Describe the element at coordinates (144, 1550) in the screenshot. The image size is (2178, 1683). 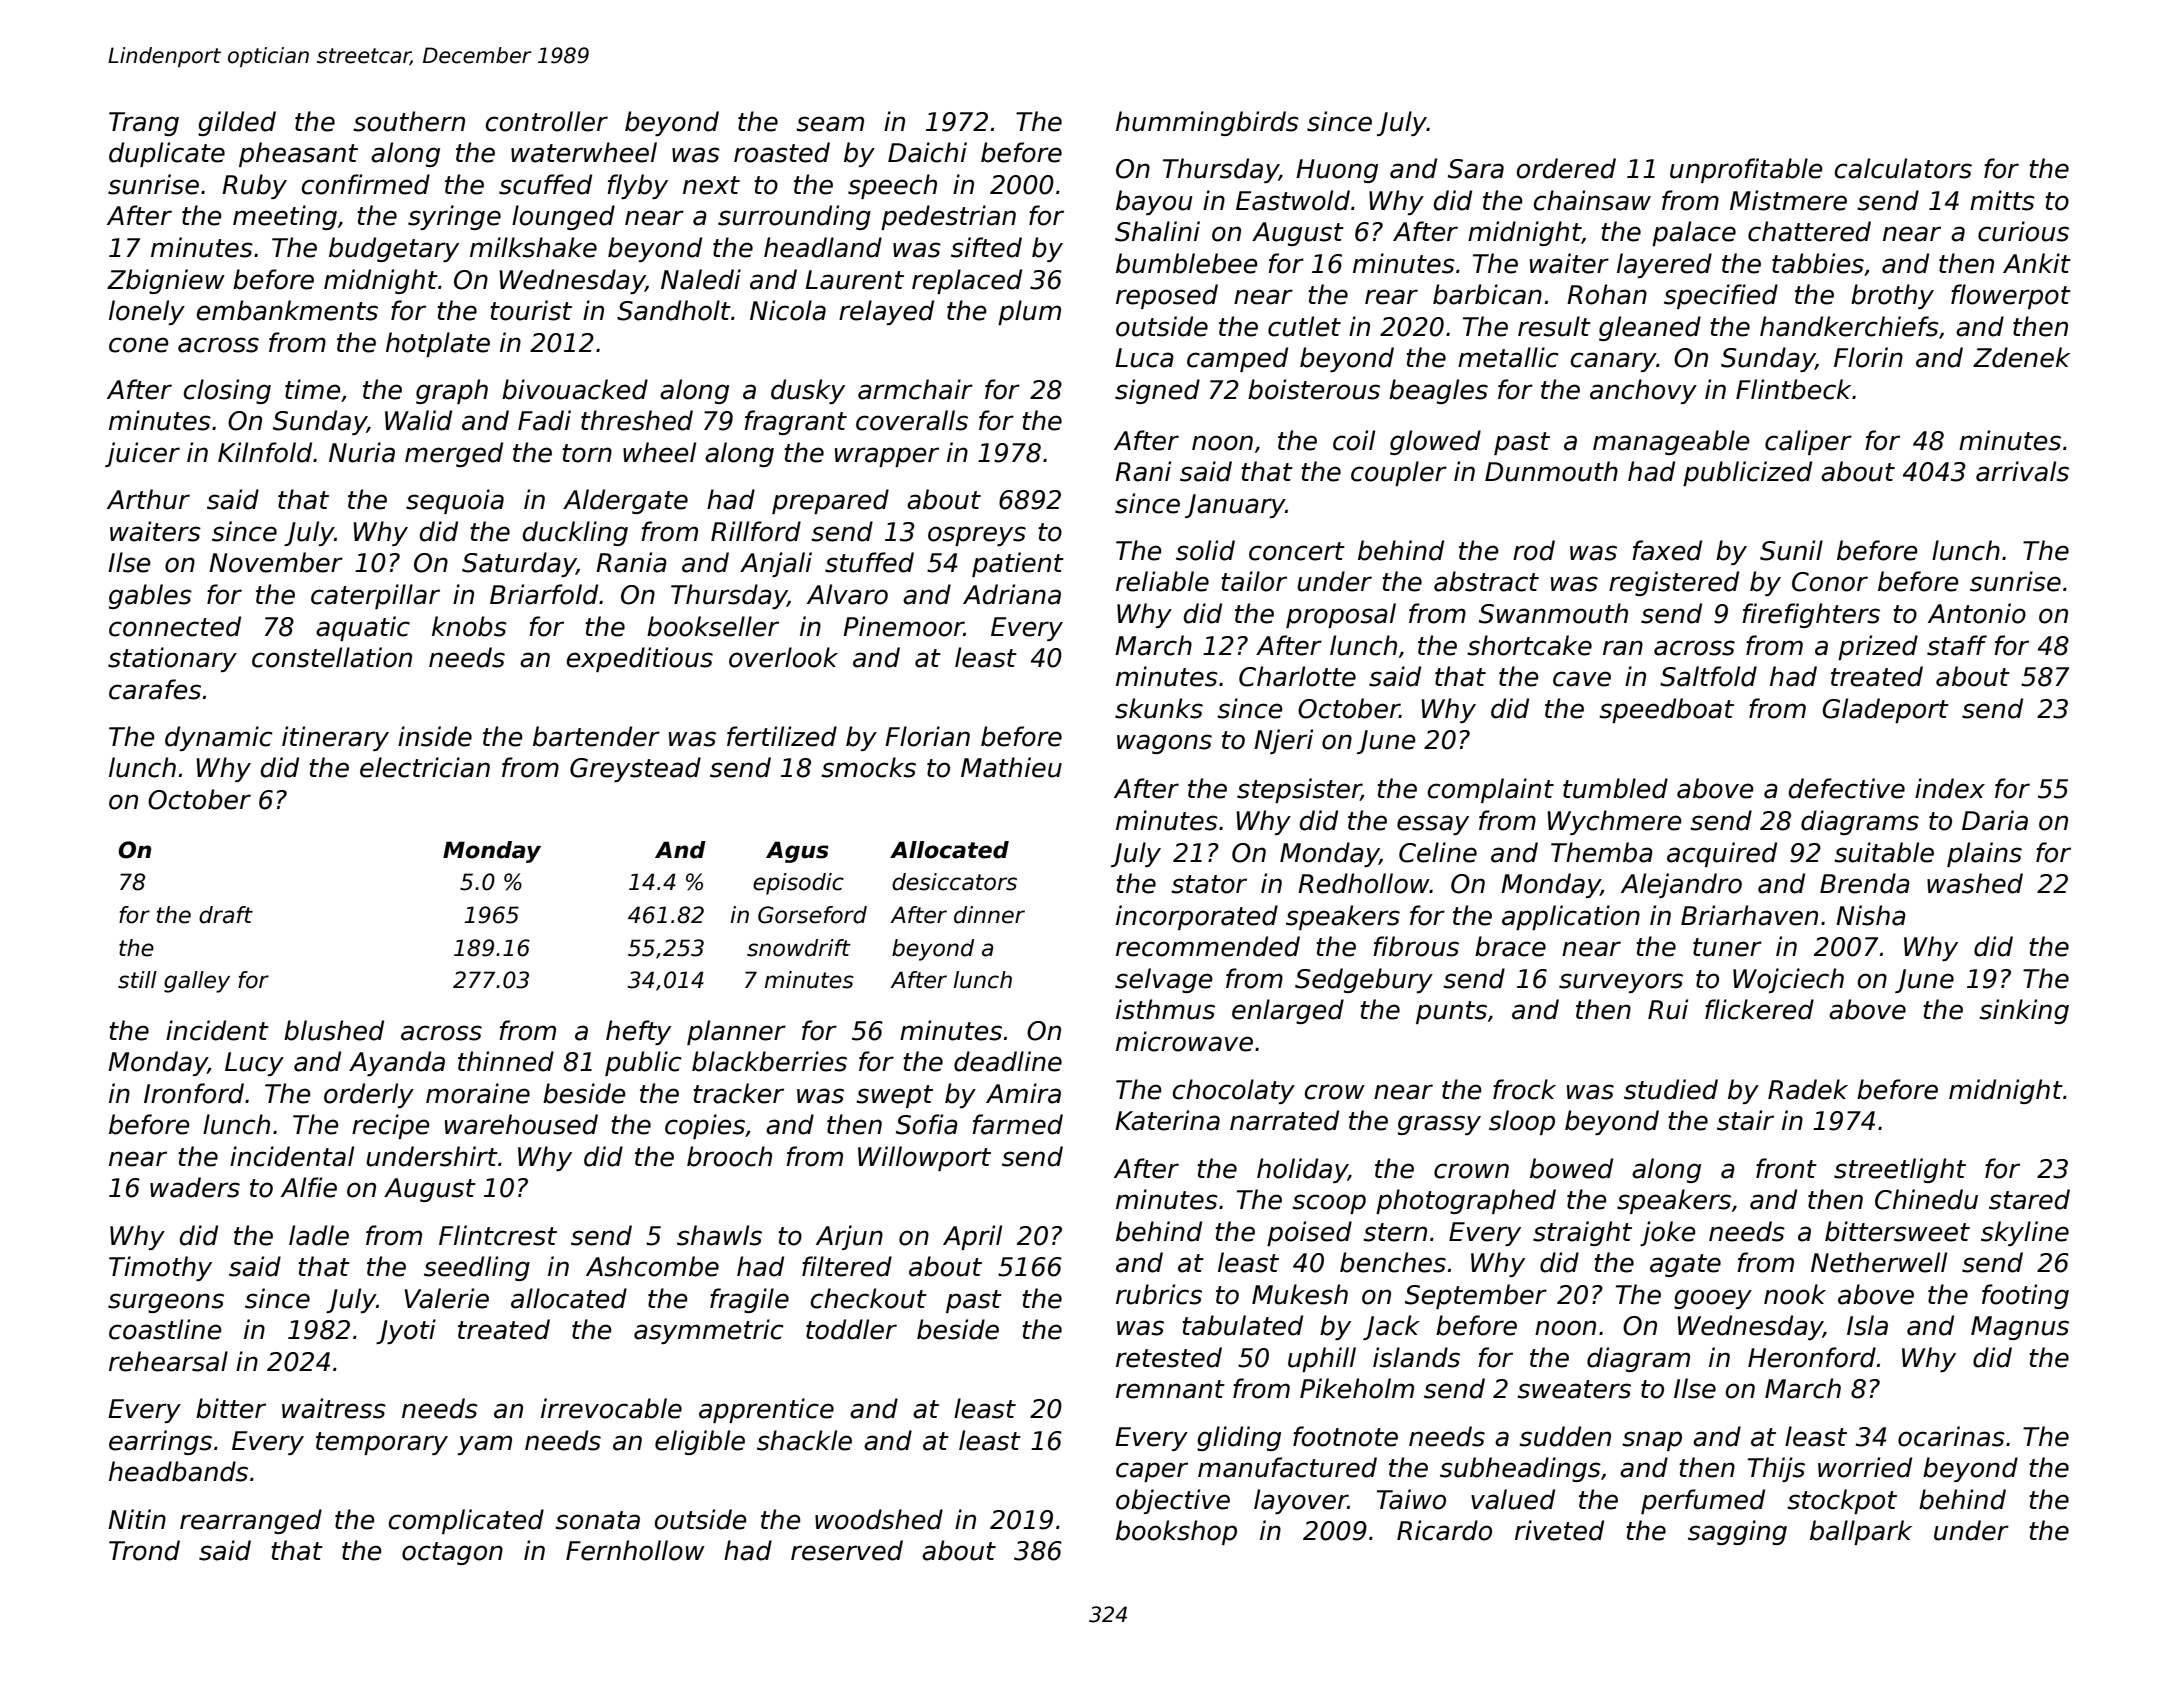
I see `Trond` at that location.
